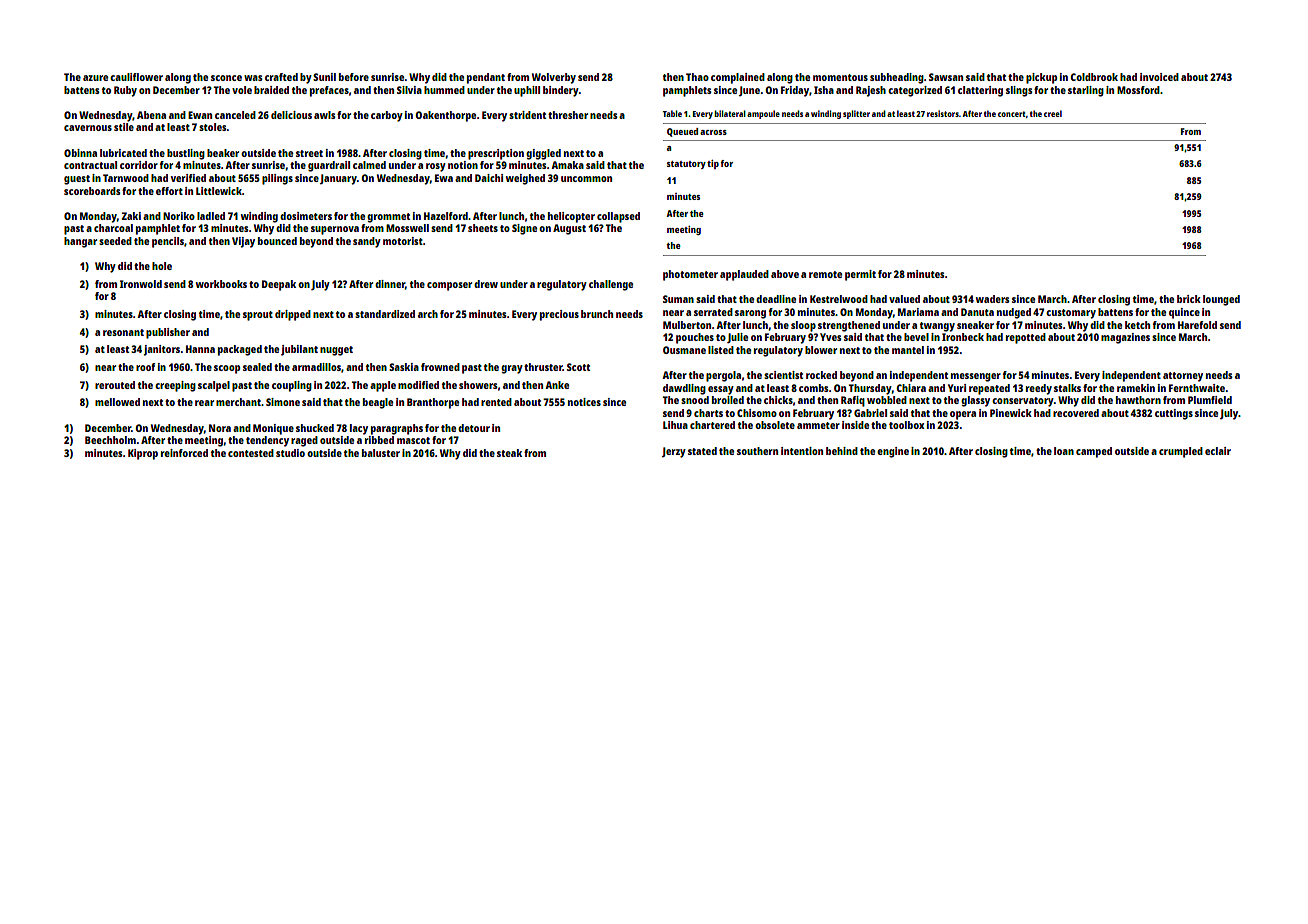 This screenshot has width=1308, height=924. What do you see at coordinates (695, 338) in the screenshot?
I see `pouches` at bounding box center [695, 338].
